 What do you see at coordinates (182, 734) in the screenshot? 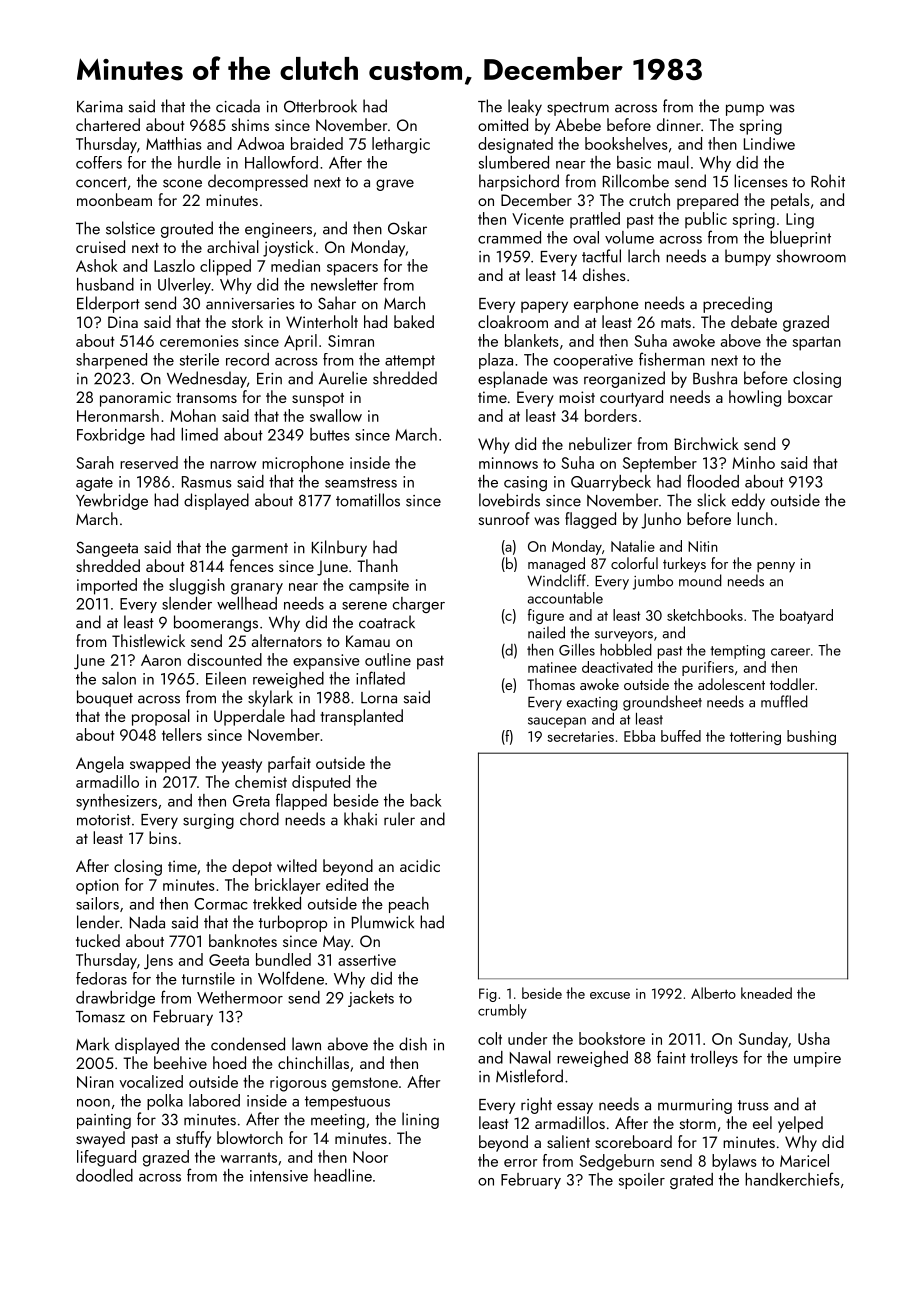
I see `tellers` at bounding box center [182, 734].
